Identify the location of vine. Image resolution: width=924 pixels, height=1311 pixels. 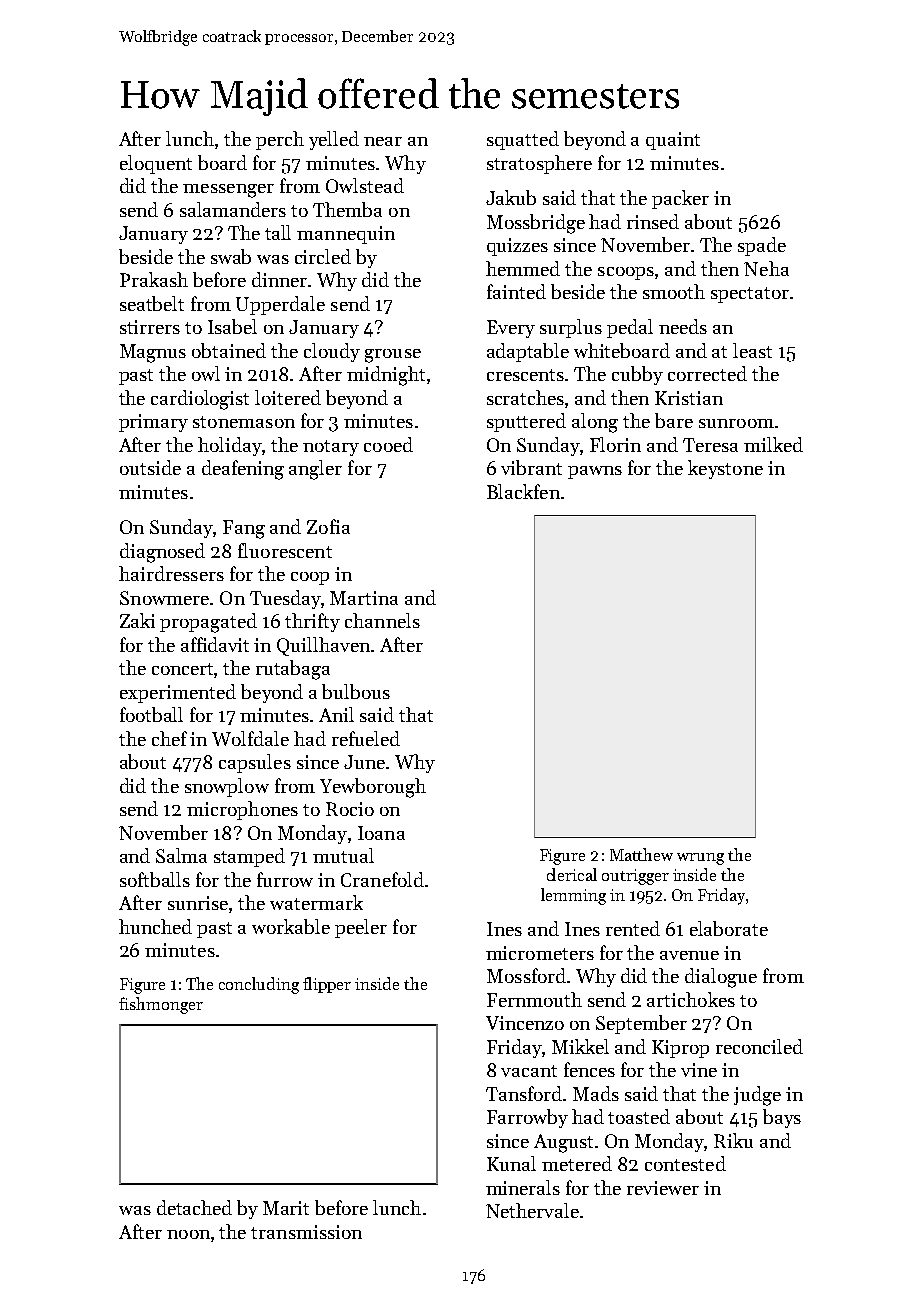
(699, 1070).
